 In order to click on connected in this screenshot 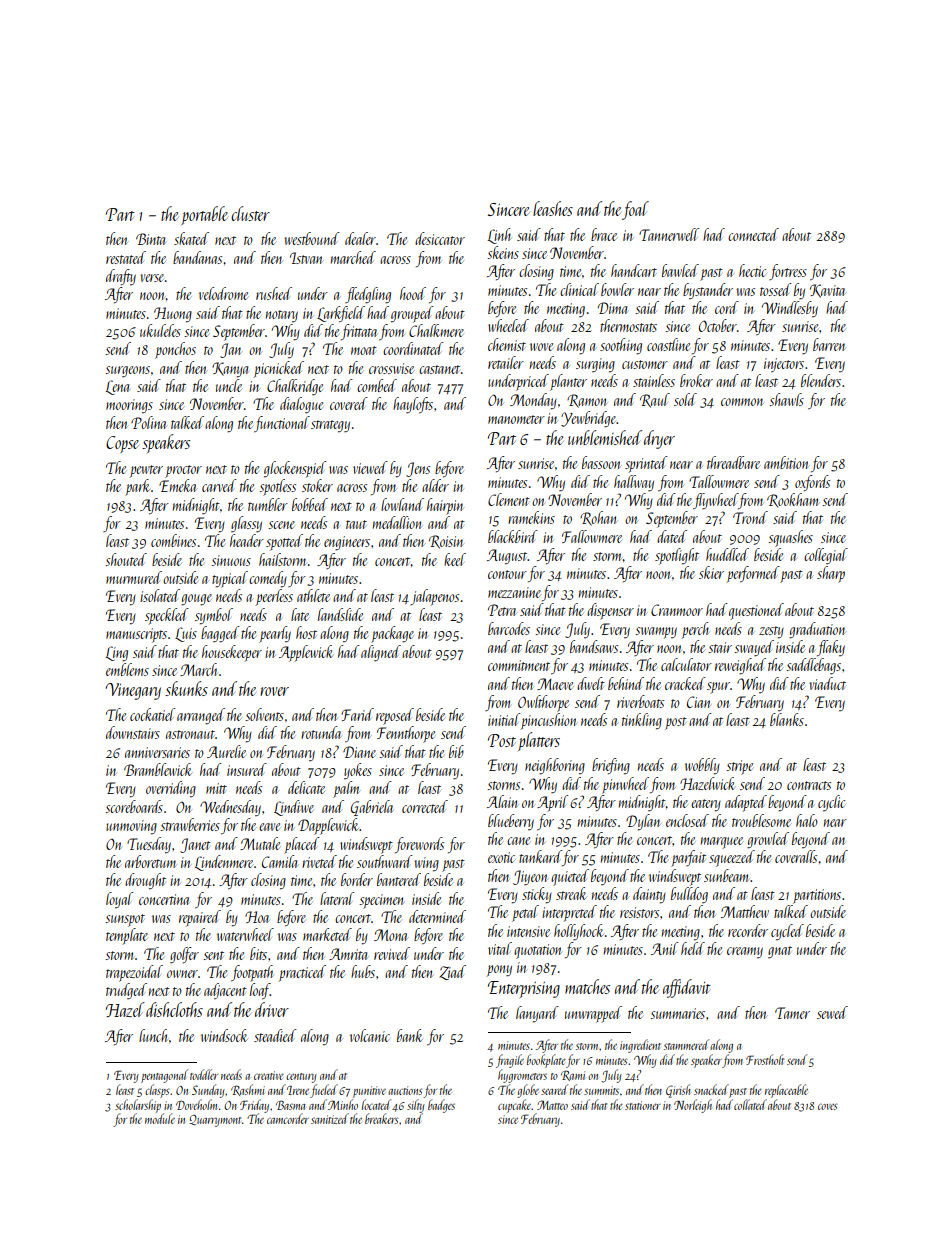, I will do `click(753, 234)`.
